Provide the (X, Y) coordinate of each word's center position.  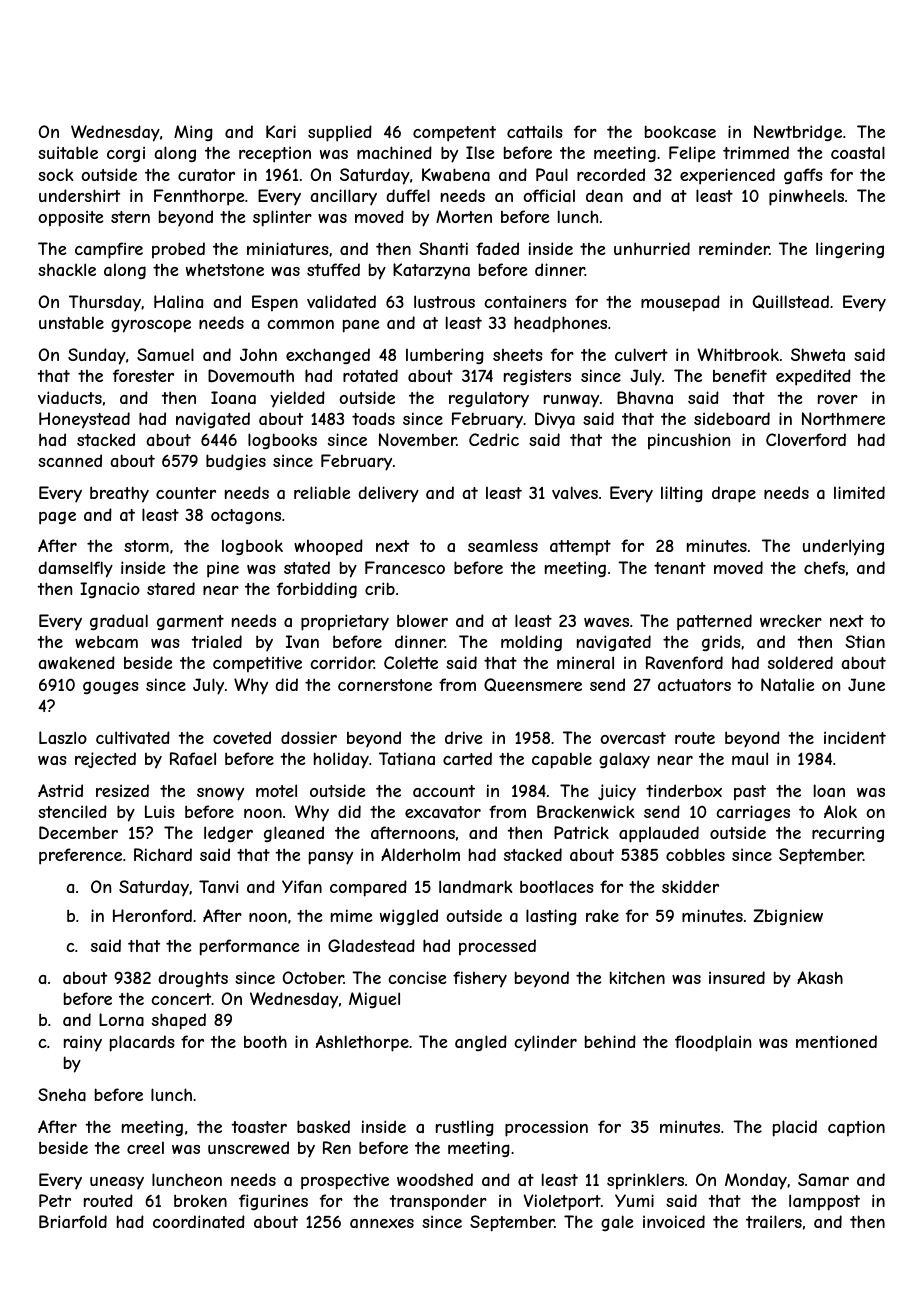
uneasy (117, 1183)
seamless (503, 546)
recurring (848, 834)
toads (373, 418)
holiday (341, 760)
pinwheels (806, 197)
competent (454, 134)
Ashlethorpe (362, 1043)
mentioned (836, 1041)
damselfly (75, 569)
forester (143, 375)
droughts (193, 979)
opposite (70, 218)
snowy (220, 794)
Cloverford (806, 439)
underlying (843, 547)
